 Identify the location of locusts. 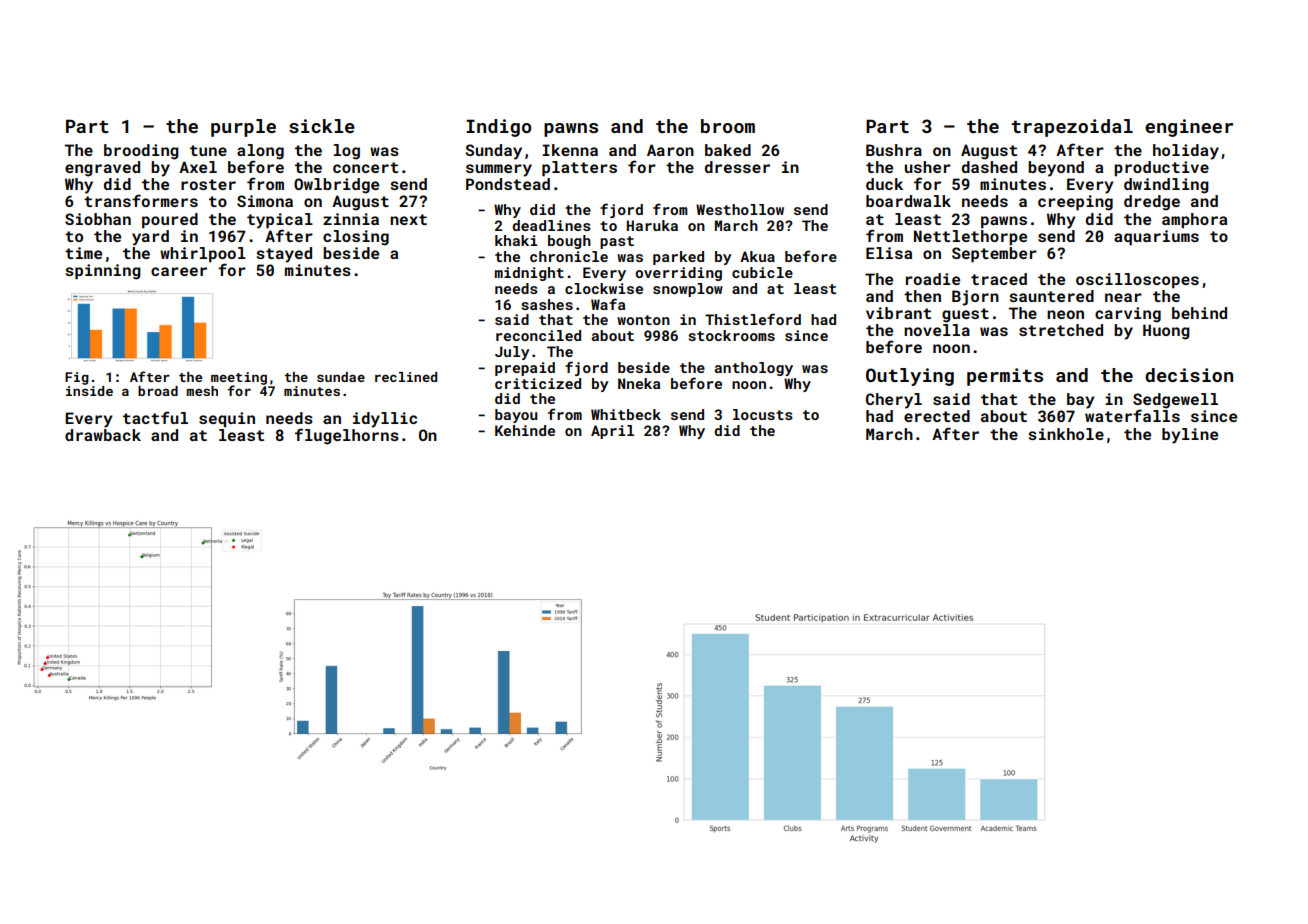
(763, 414).
